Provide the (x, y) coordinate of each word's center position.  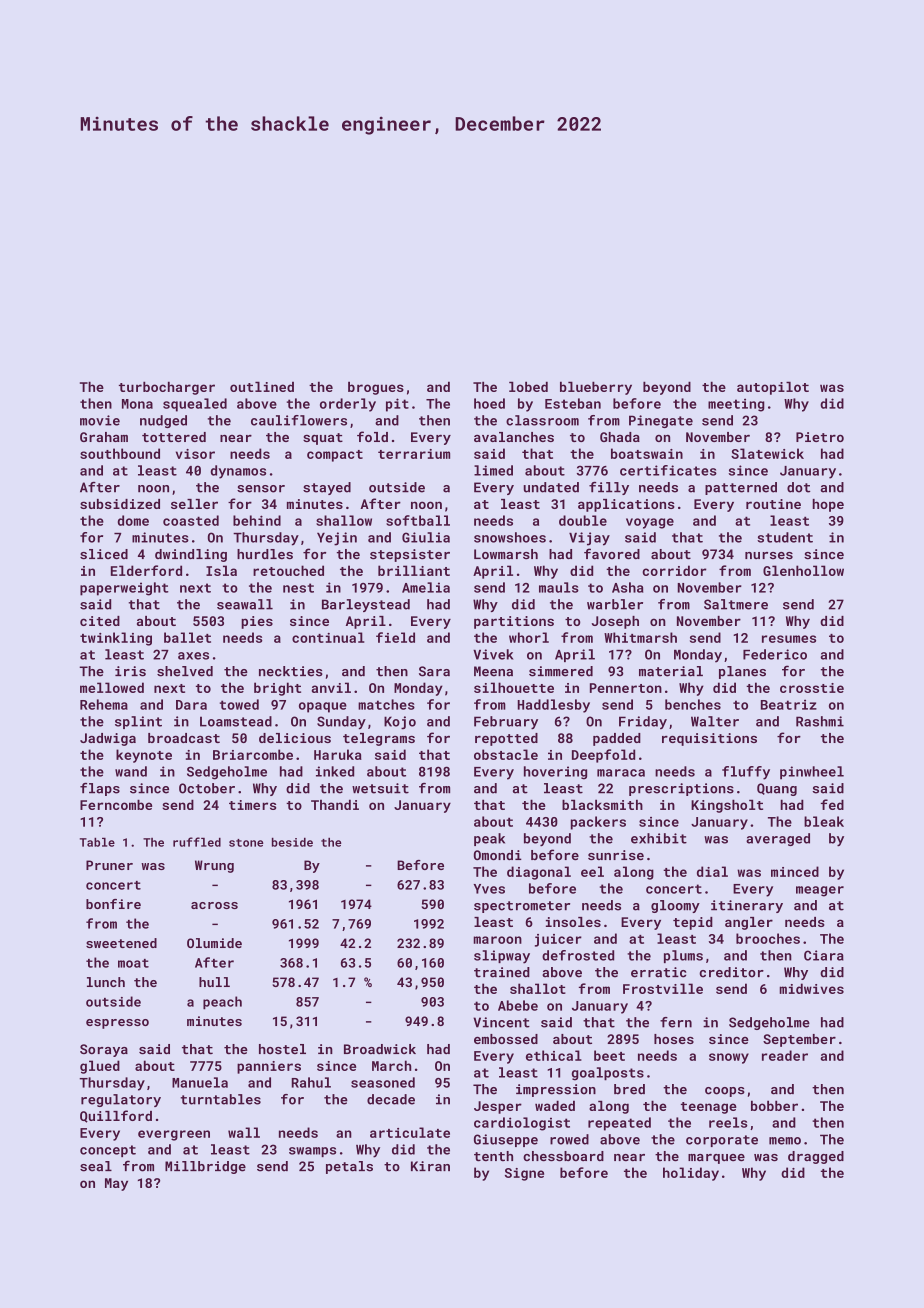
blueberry (596, 388)
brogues (376, 388)
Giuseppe (506, 1140)
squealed (195, 405)
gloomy (675, 906)
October (207, 788)
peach (222, 1003)
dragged (816, 1157)
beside (292, 842)
